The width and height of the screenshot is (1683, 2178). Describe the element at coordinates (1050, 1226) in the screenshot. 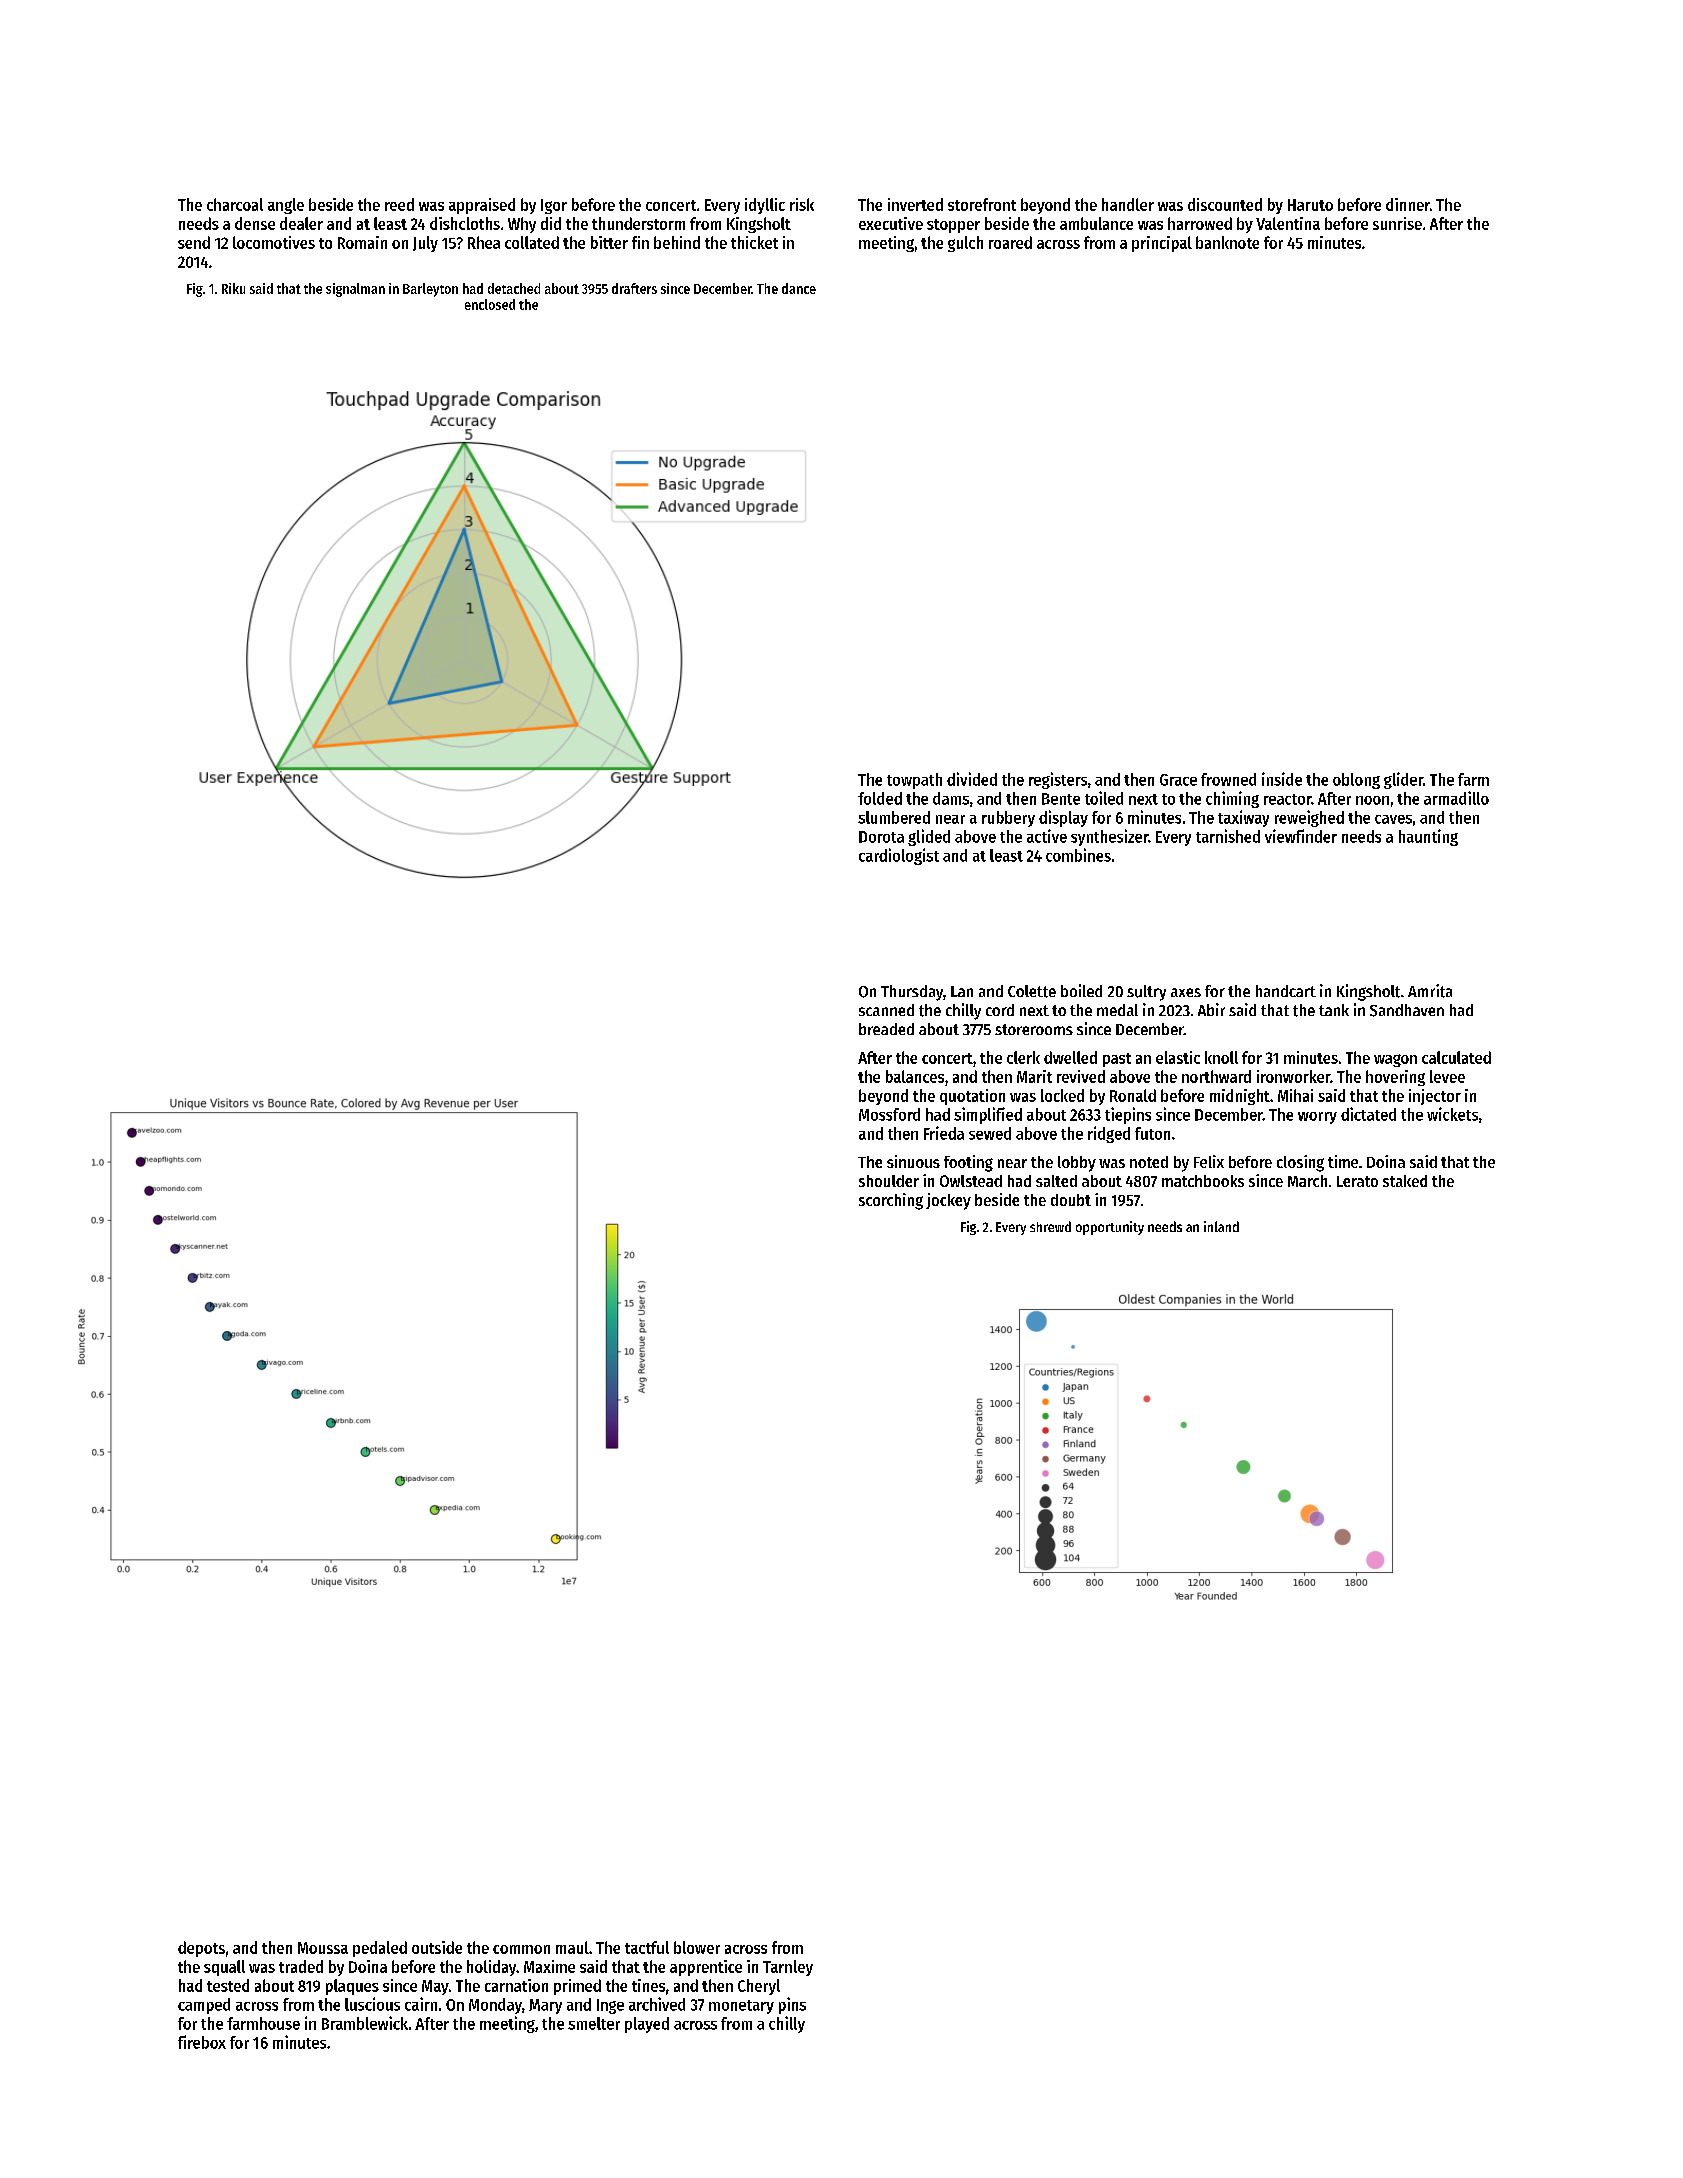

I see `shrewd` at that location.
